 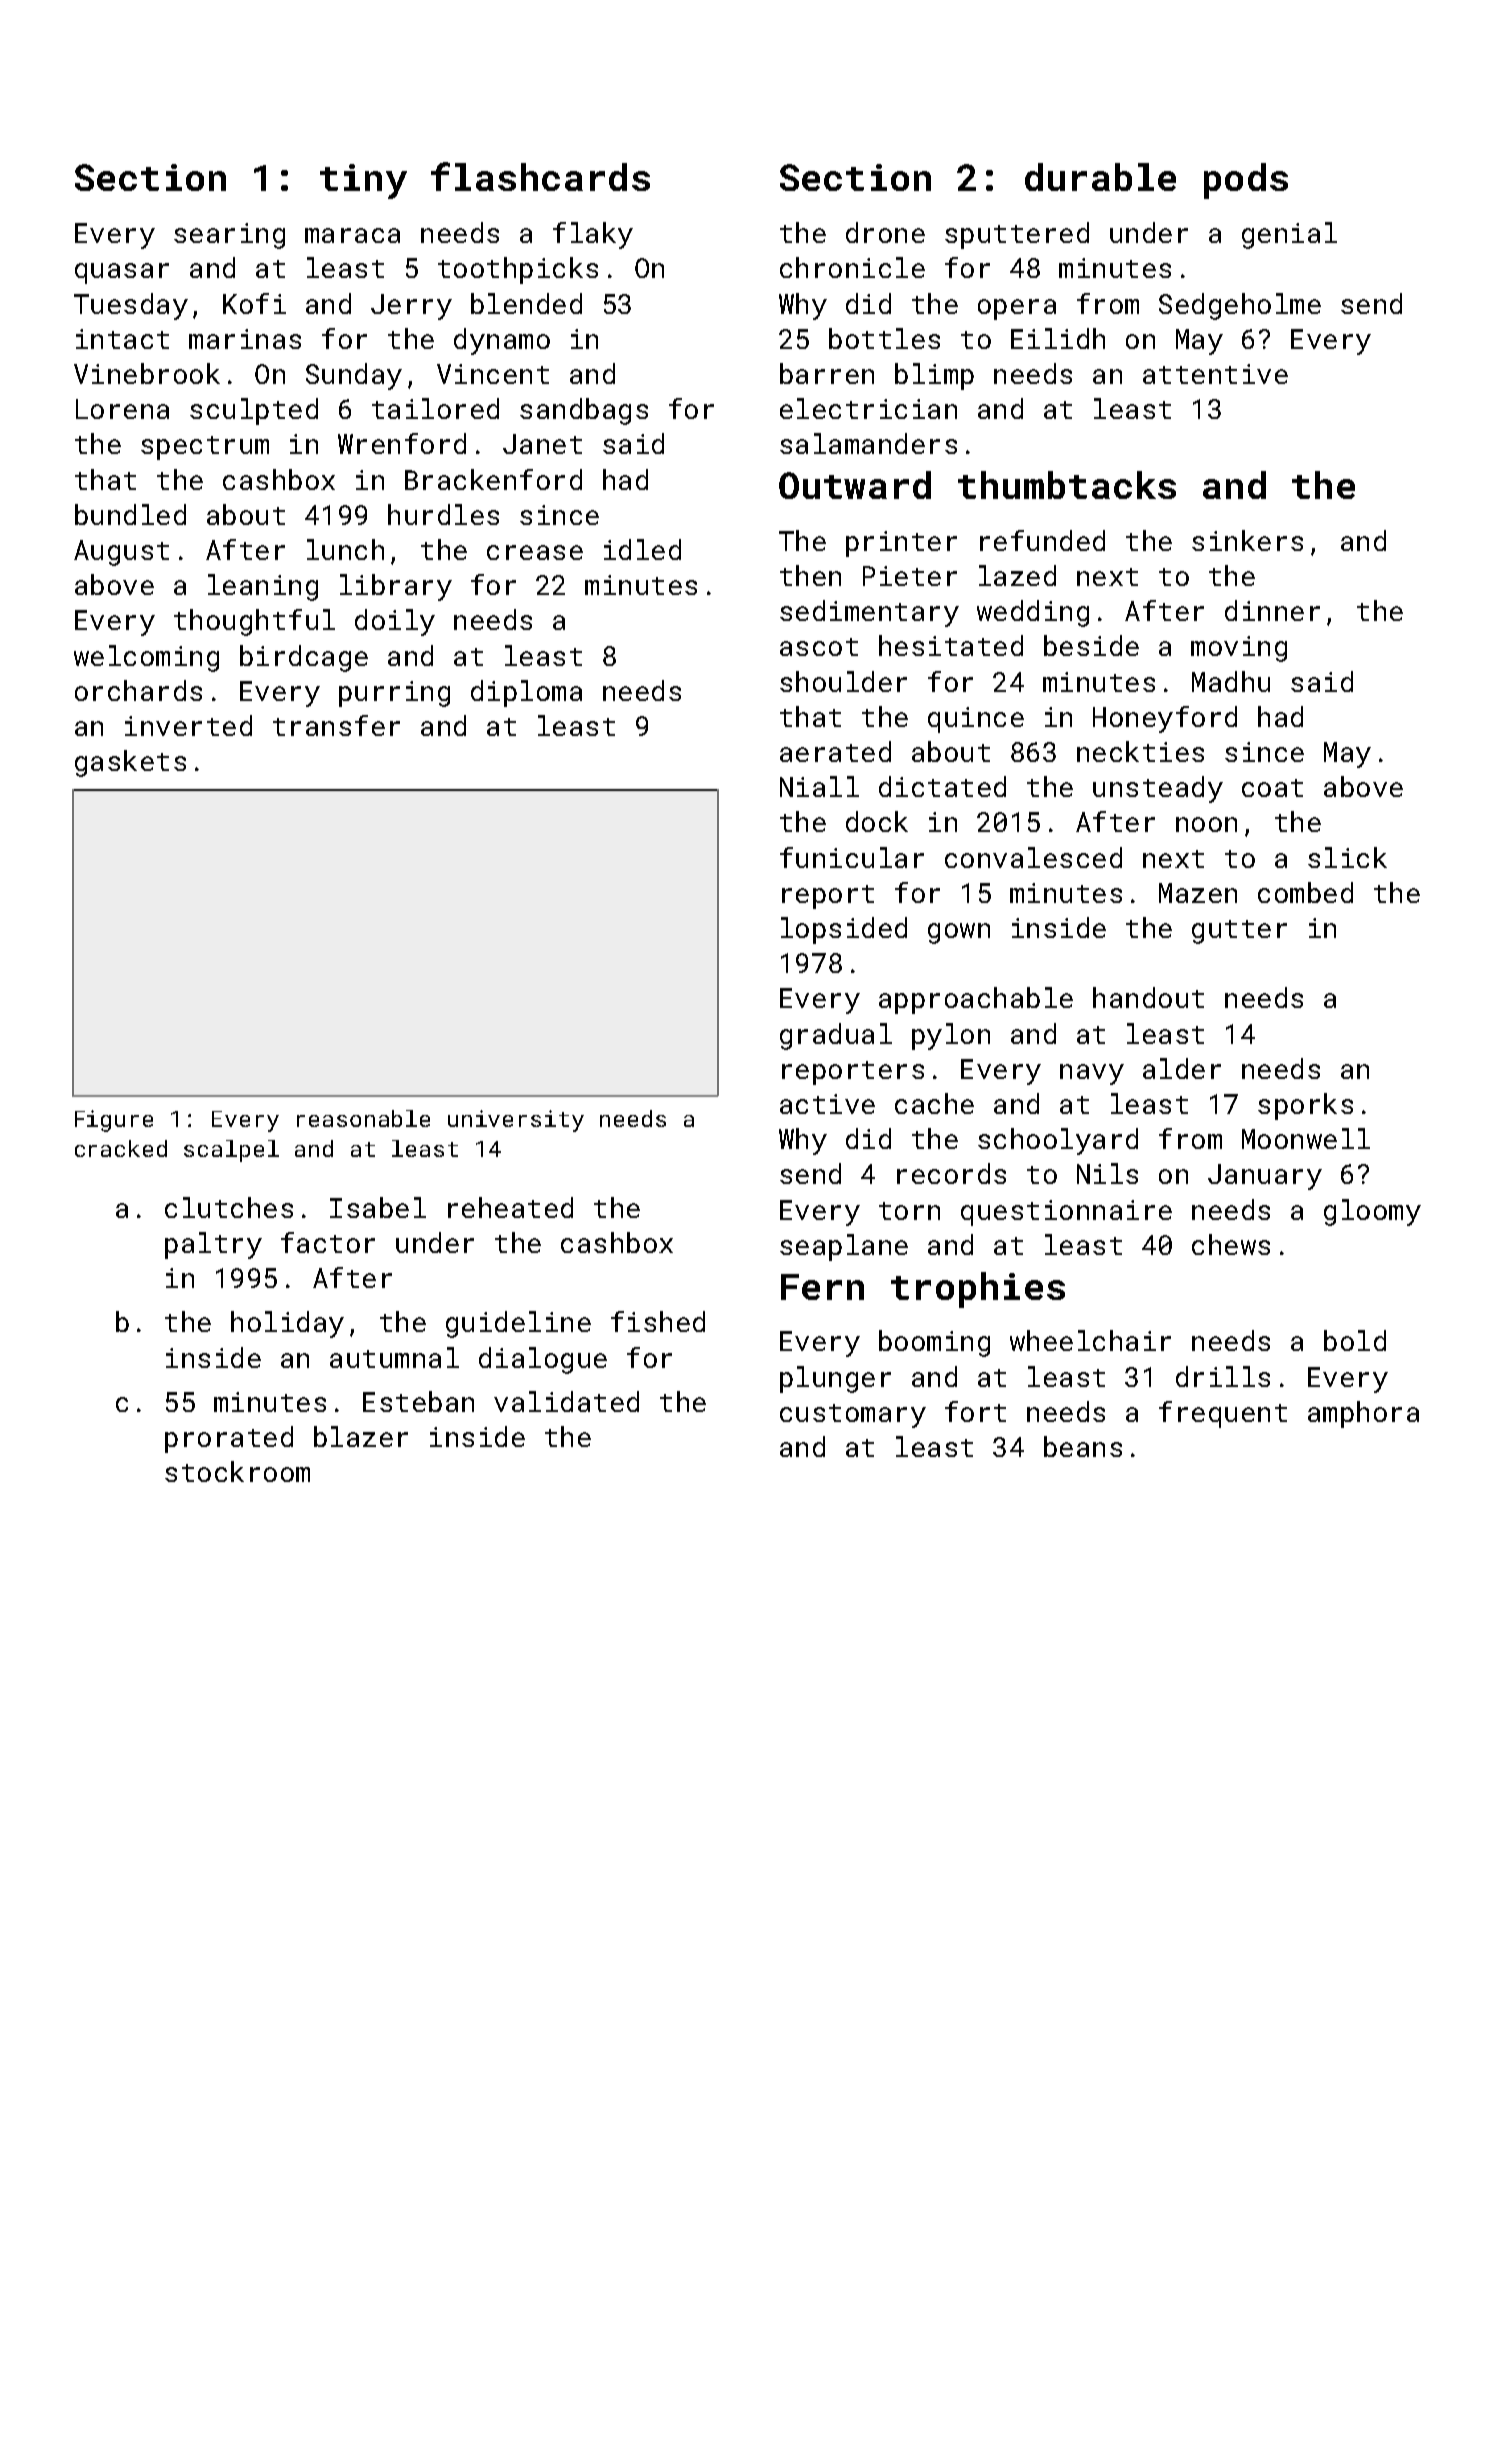 What do you see at coordinates (959, 933) in the document?
I see `gown` at bounding box center [959, 933].
